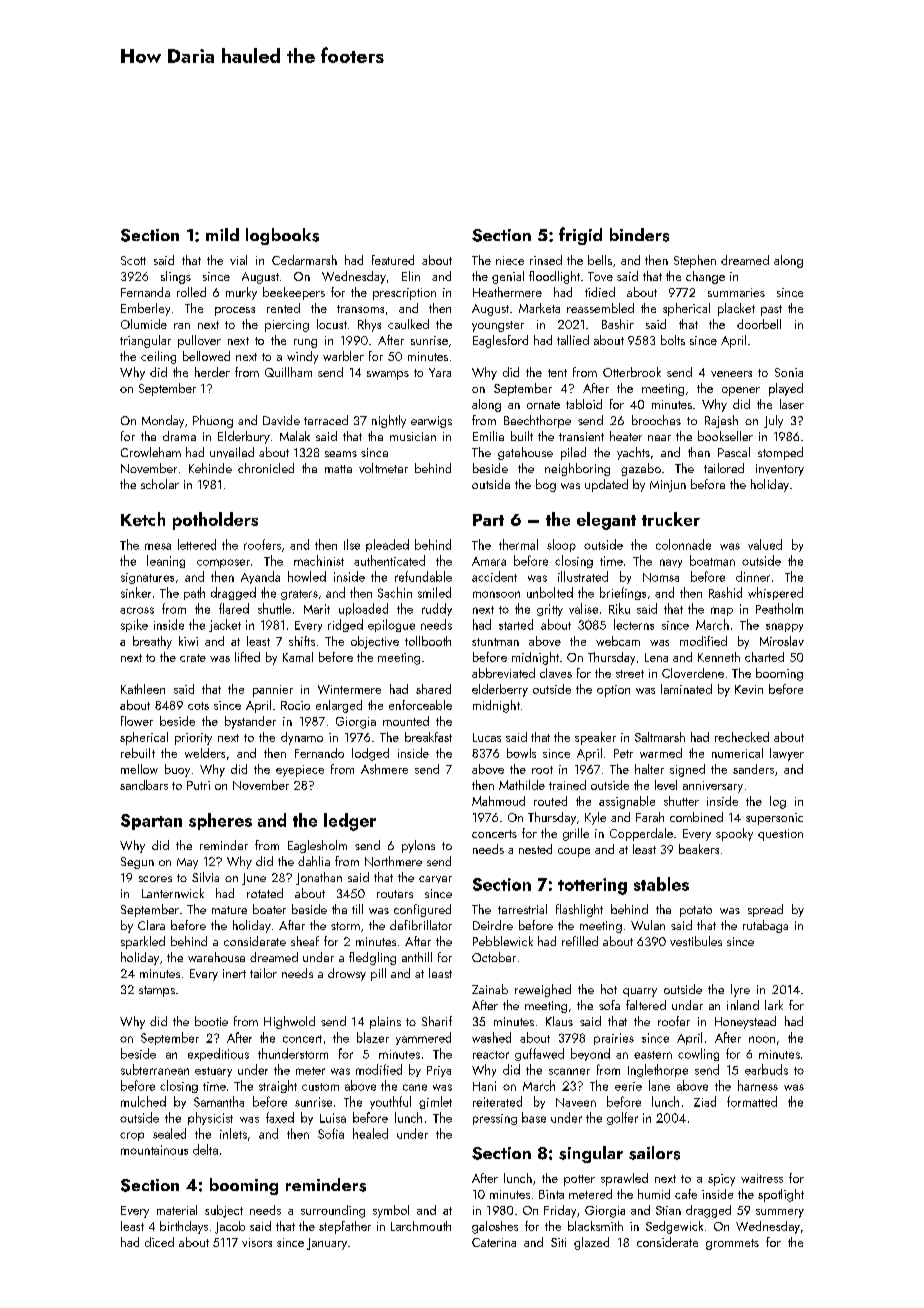 The width and height of the screenshot is (924, 1308). What do you see at coordinates (766, 1069) in the screenshot?
I see `earbuds` at bounding box center [766, 1069].
